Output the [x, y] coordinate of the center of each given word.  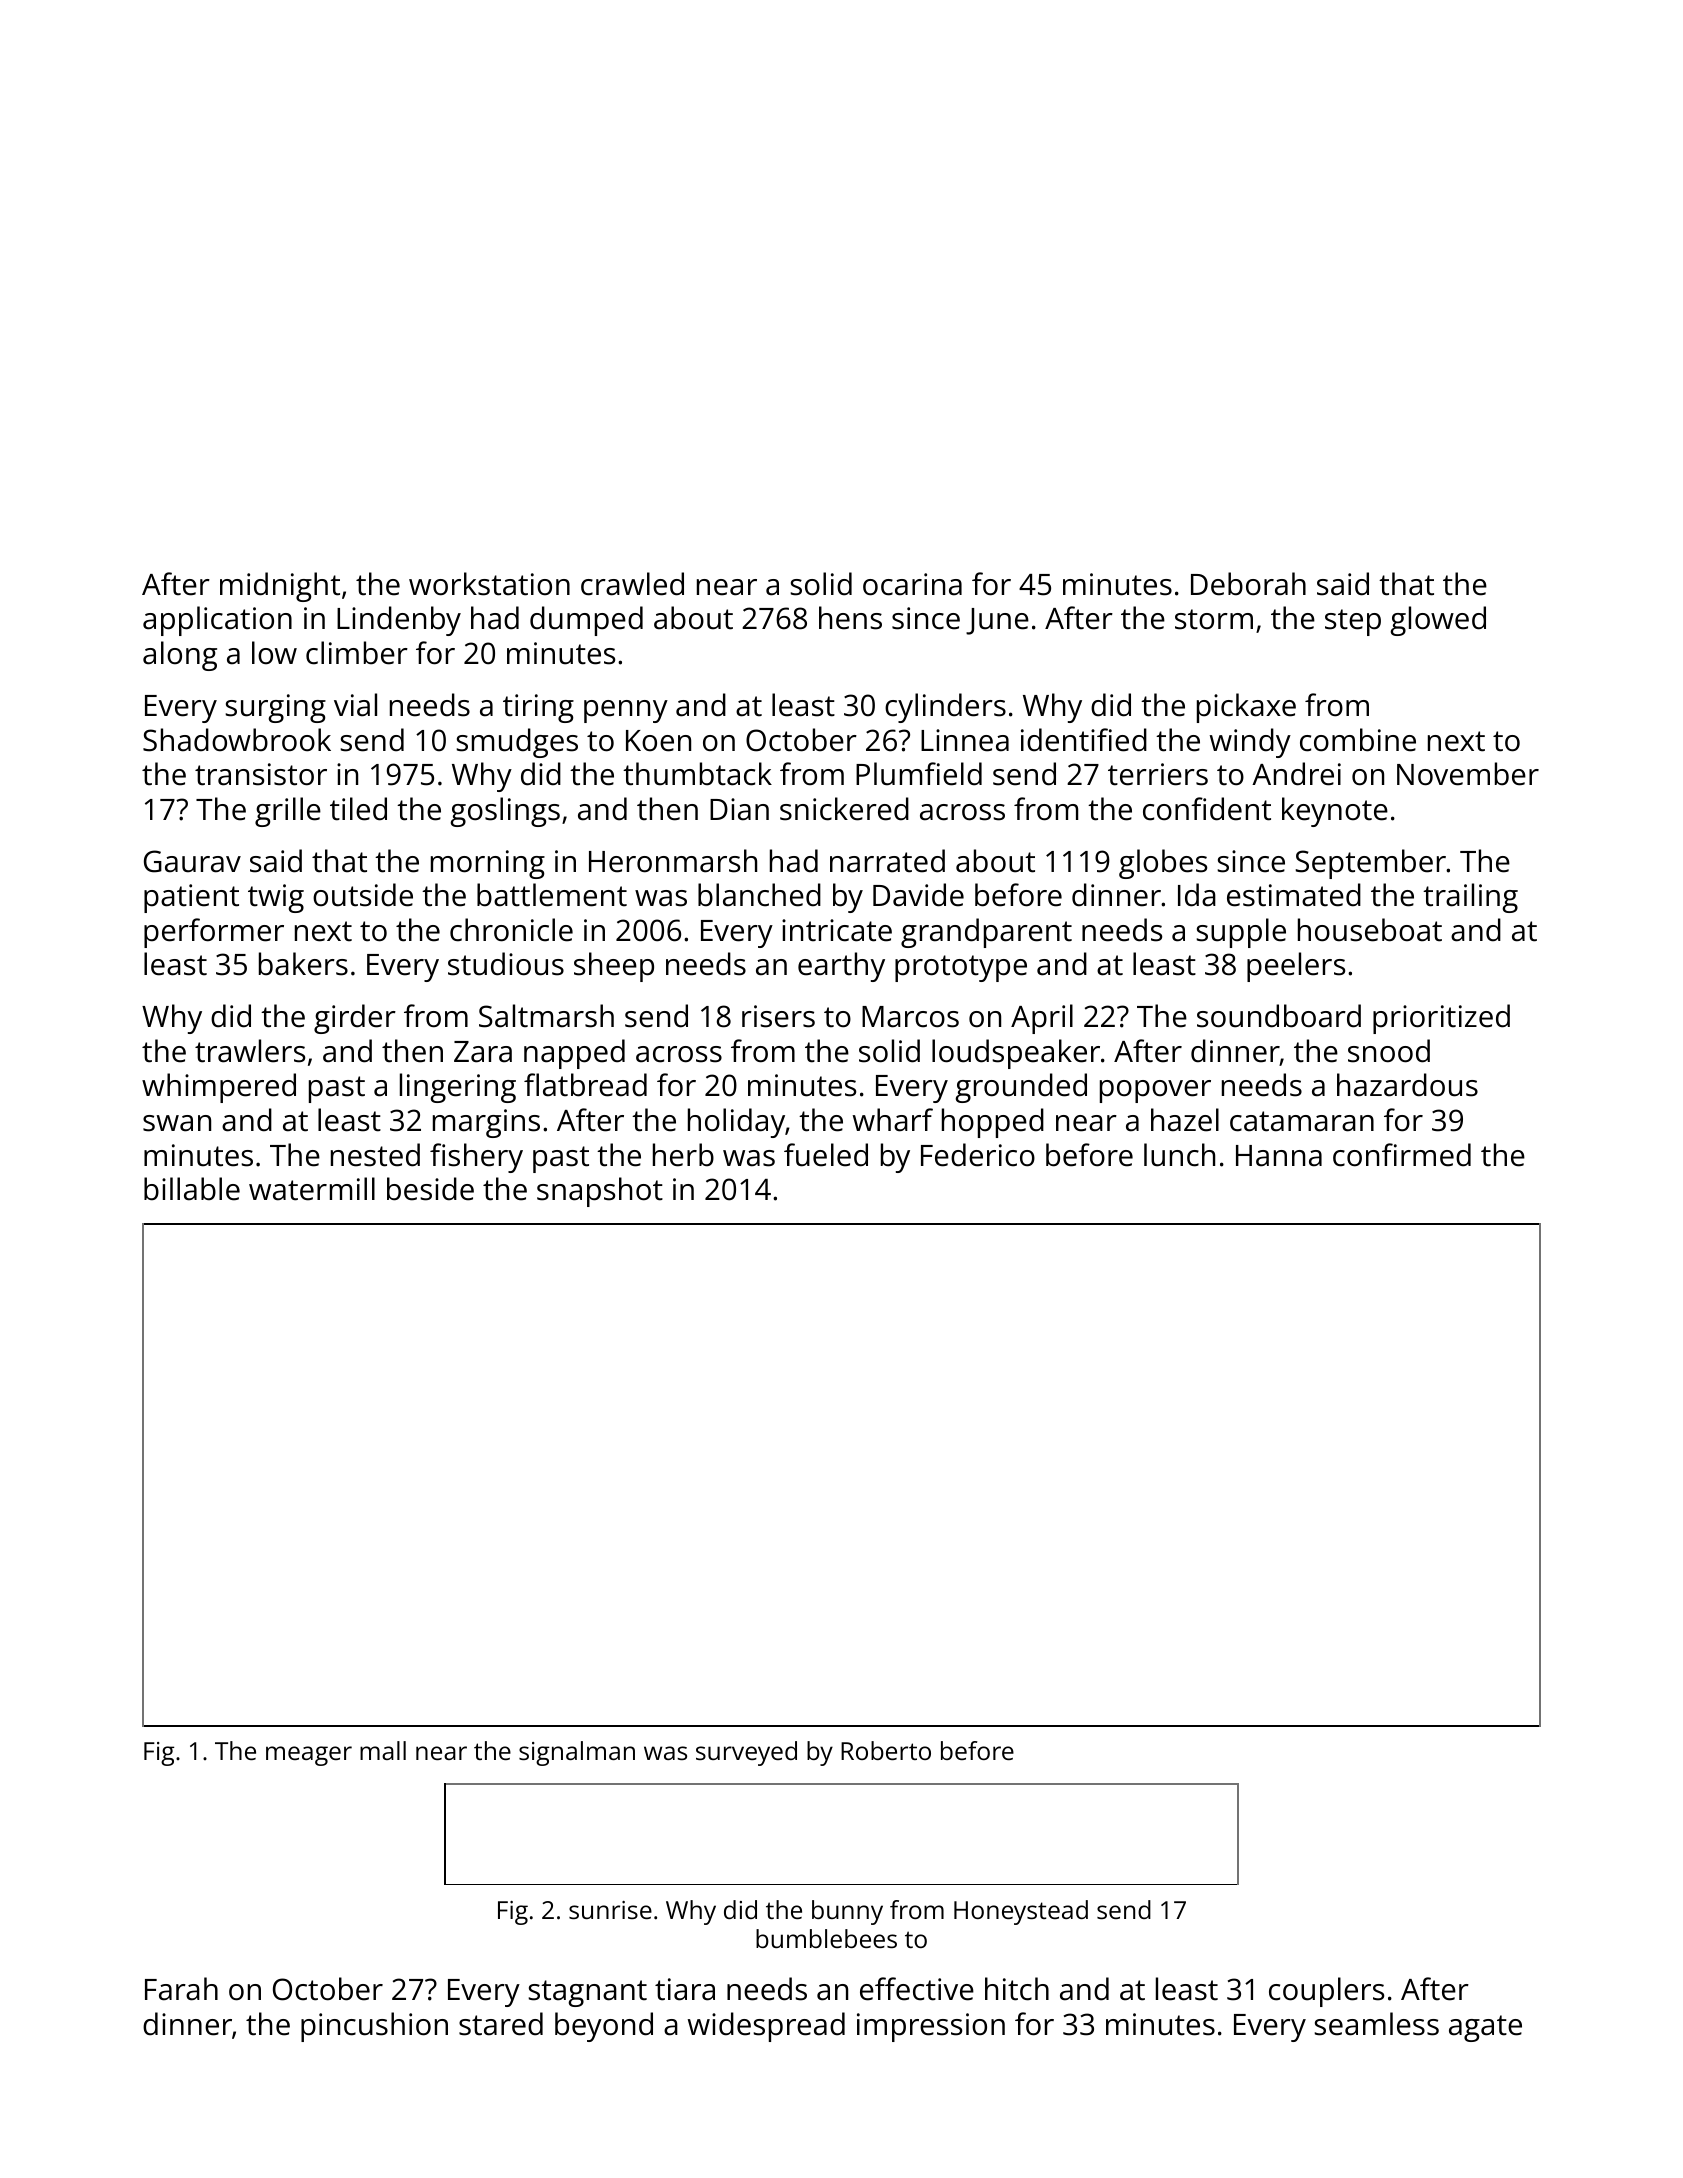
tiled [358, 809]
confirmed [1402, 1155]
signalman [577, 1753]
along [180, 656]
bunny [847, 1912]
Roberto [886, 1750]
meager [309, 1756]
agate [1485, 2028]
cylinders [945, 708]
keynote [1335, 812]
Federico [978, 1155]
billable [192, 1189]
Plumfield [919, 774]
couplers [1326, 1992]
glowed [1438, 621]
